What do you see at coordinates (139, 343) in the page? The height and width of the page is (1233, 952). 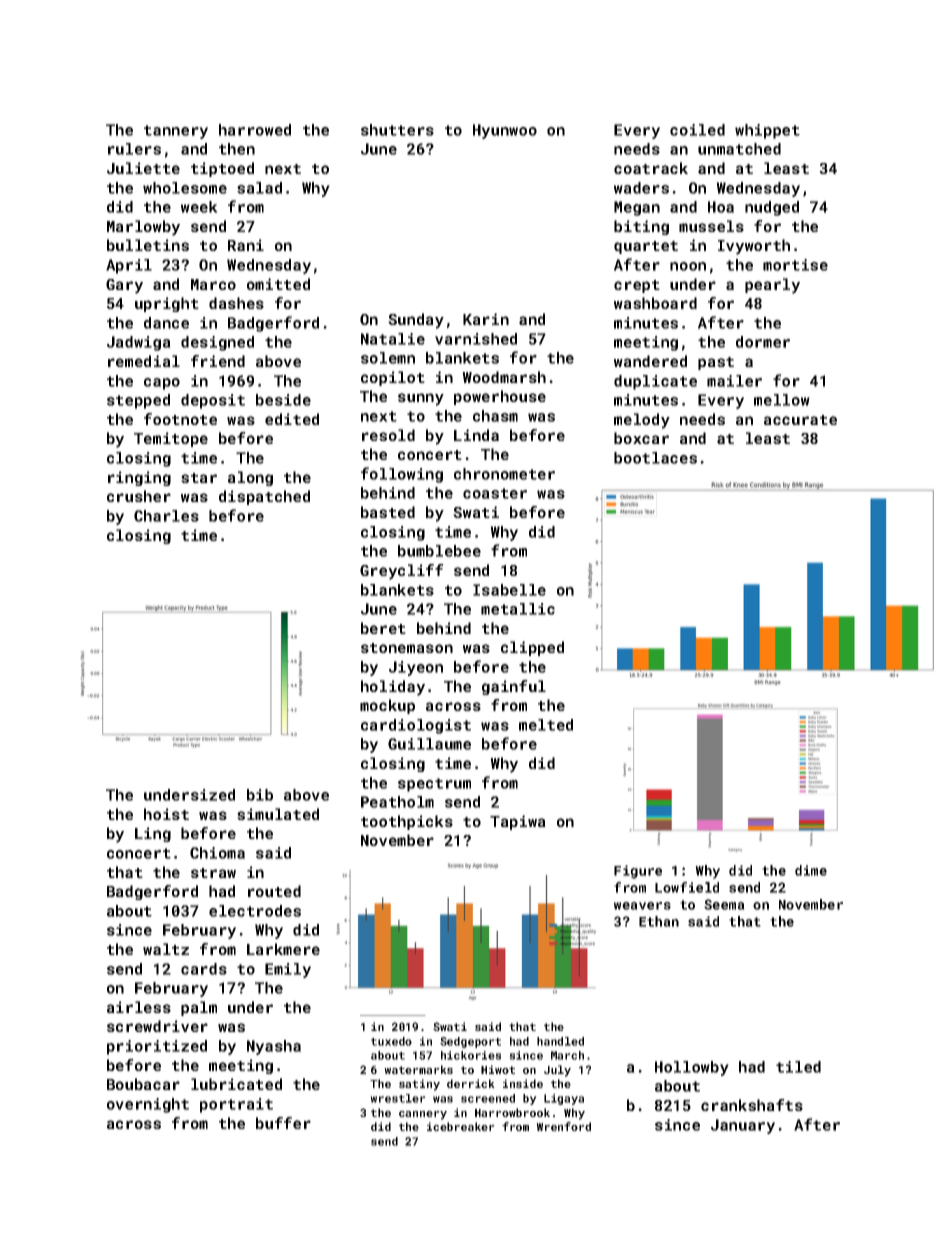 I see `Jadwiga` at bounding box center [139, 343].
